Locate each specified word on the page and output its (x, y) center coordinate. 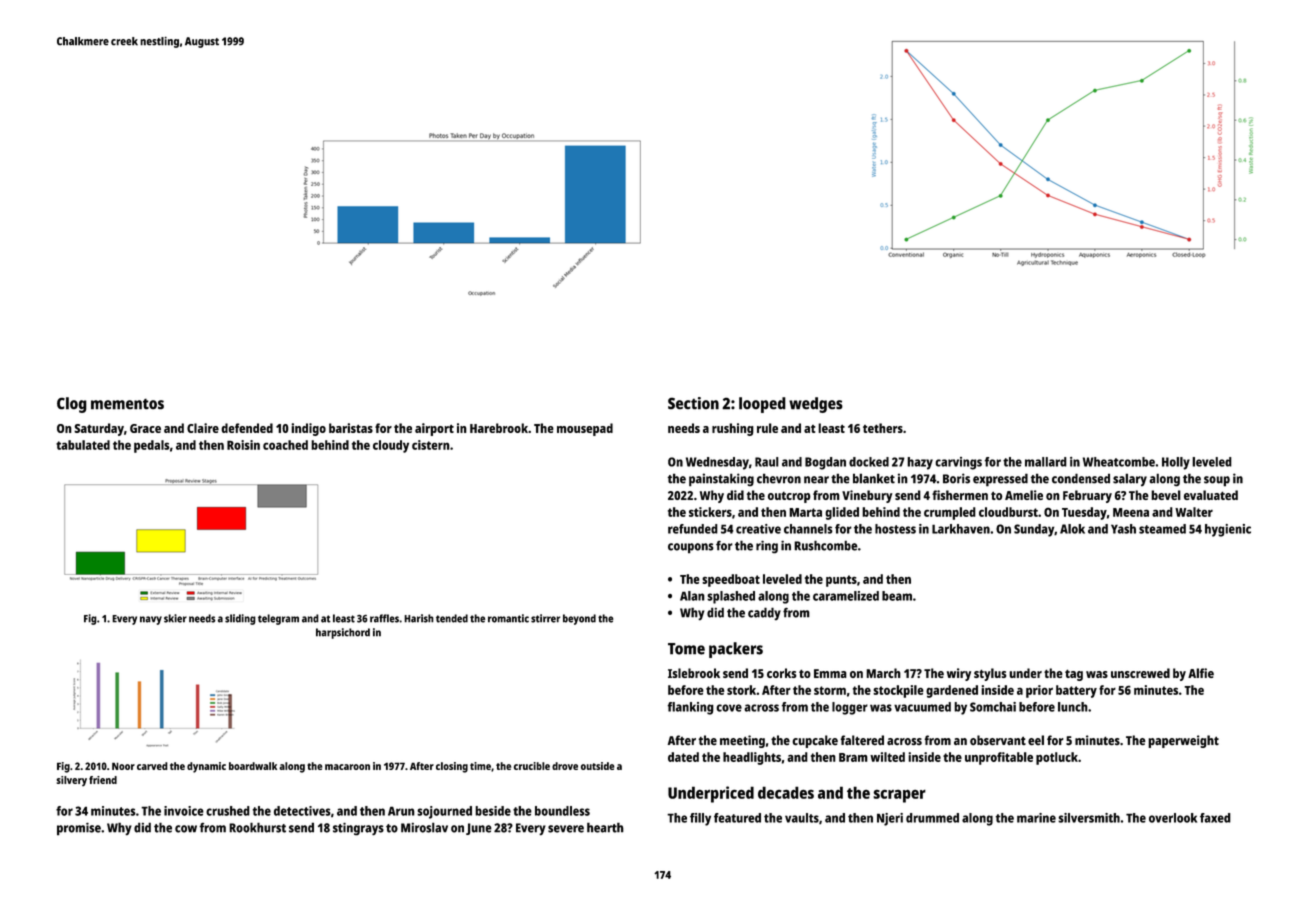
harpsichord (343, 633)
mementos (127, 404)
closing (452, 767)
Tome (686, 649)
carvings (958, 463)
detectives (302, 811)
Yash (1123, 529)
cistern (431, 445)
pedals (151, 446)
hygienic (1228, 530)
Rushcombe (826, 545)
